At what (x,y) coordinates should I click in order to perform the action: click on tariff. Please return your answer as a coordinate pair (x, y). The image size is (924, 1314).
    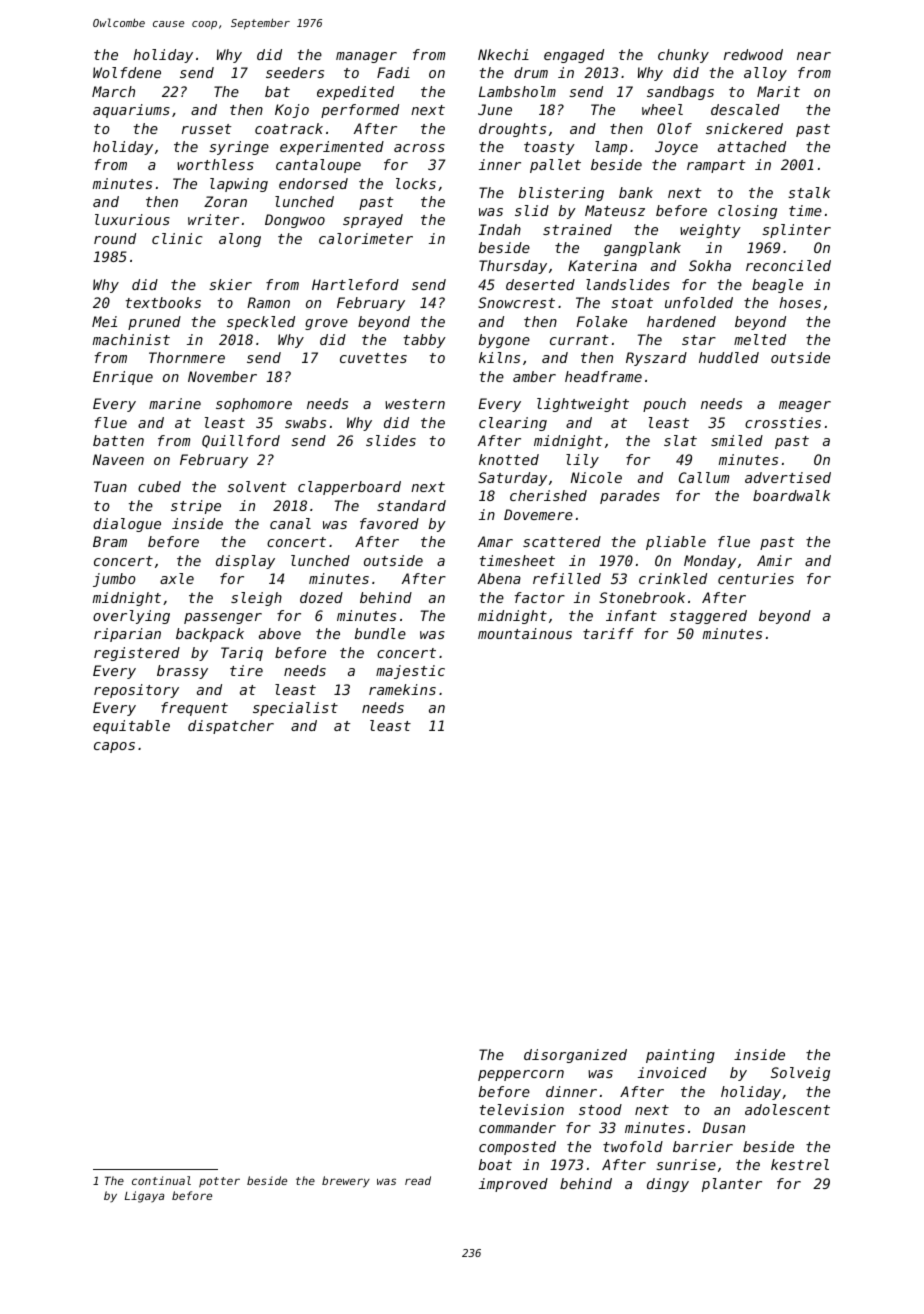
    Looking at the image, I should click on (608, 633).
